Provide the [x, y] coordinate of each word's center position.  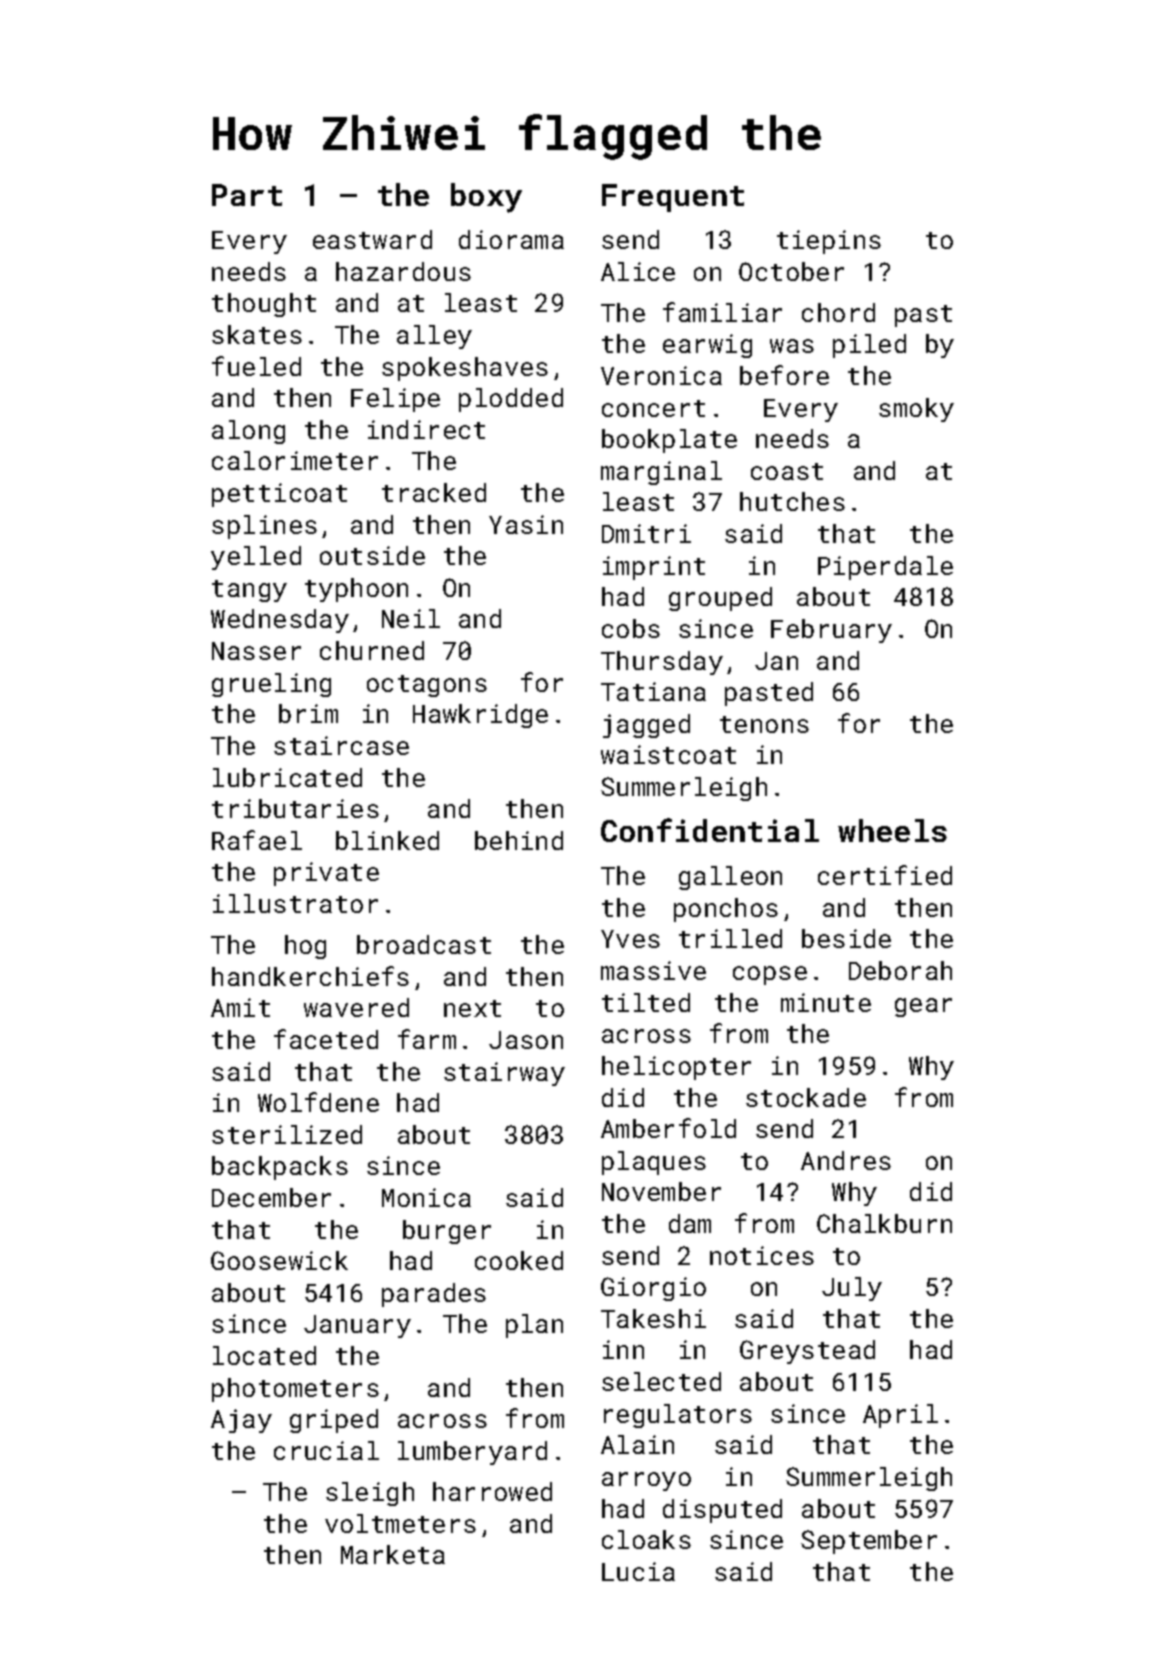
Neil [411, 618]
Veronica [661, 375]
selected [661, 1381]
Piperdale [885, 568]
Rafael [257, 840]
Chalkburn [884, 1223]
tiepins [829, 242]
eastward [372, 239]
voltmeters [400, 1523]
